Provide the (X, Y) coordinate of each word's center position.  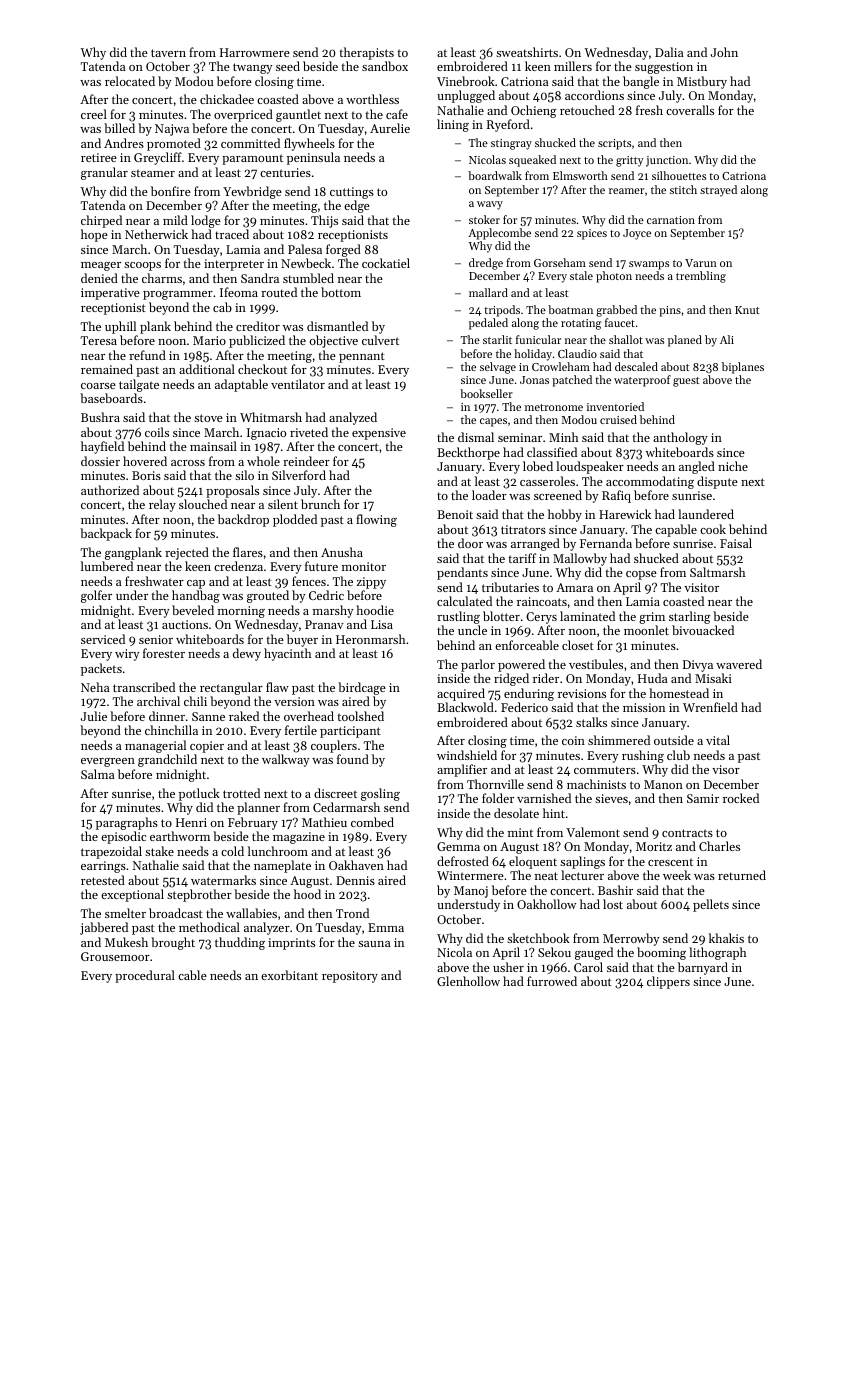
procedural (145, 976)
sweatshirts (527, 52)
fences (309, 581)
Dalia (669, 52)
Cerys (541, 618)
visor (726, 769)
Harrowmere (255, 52)
